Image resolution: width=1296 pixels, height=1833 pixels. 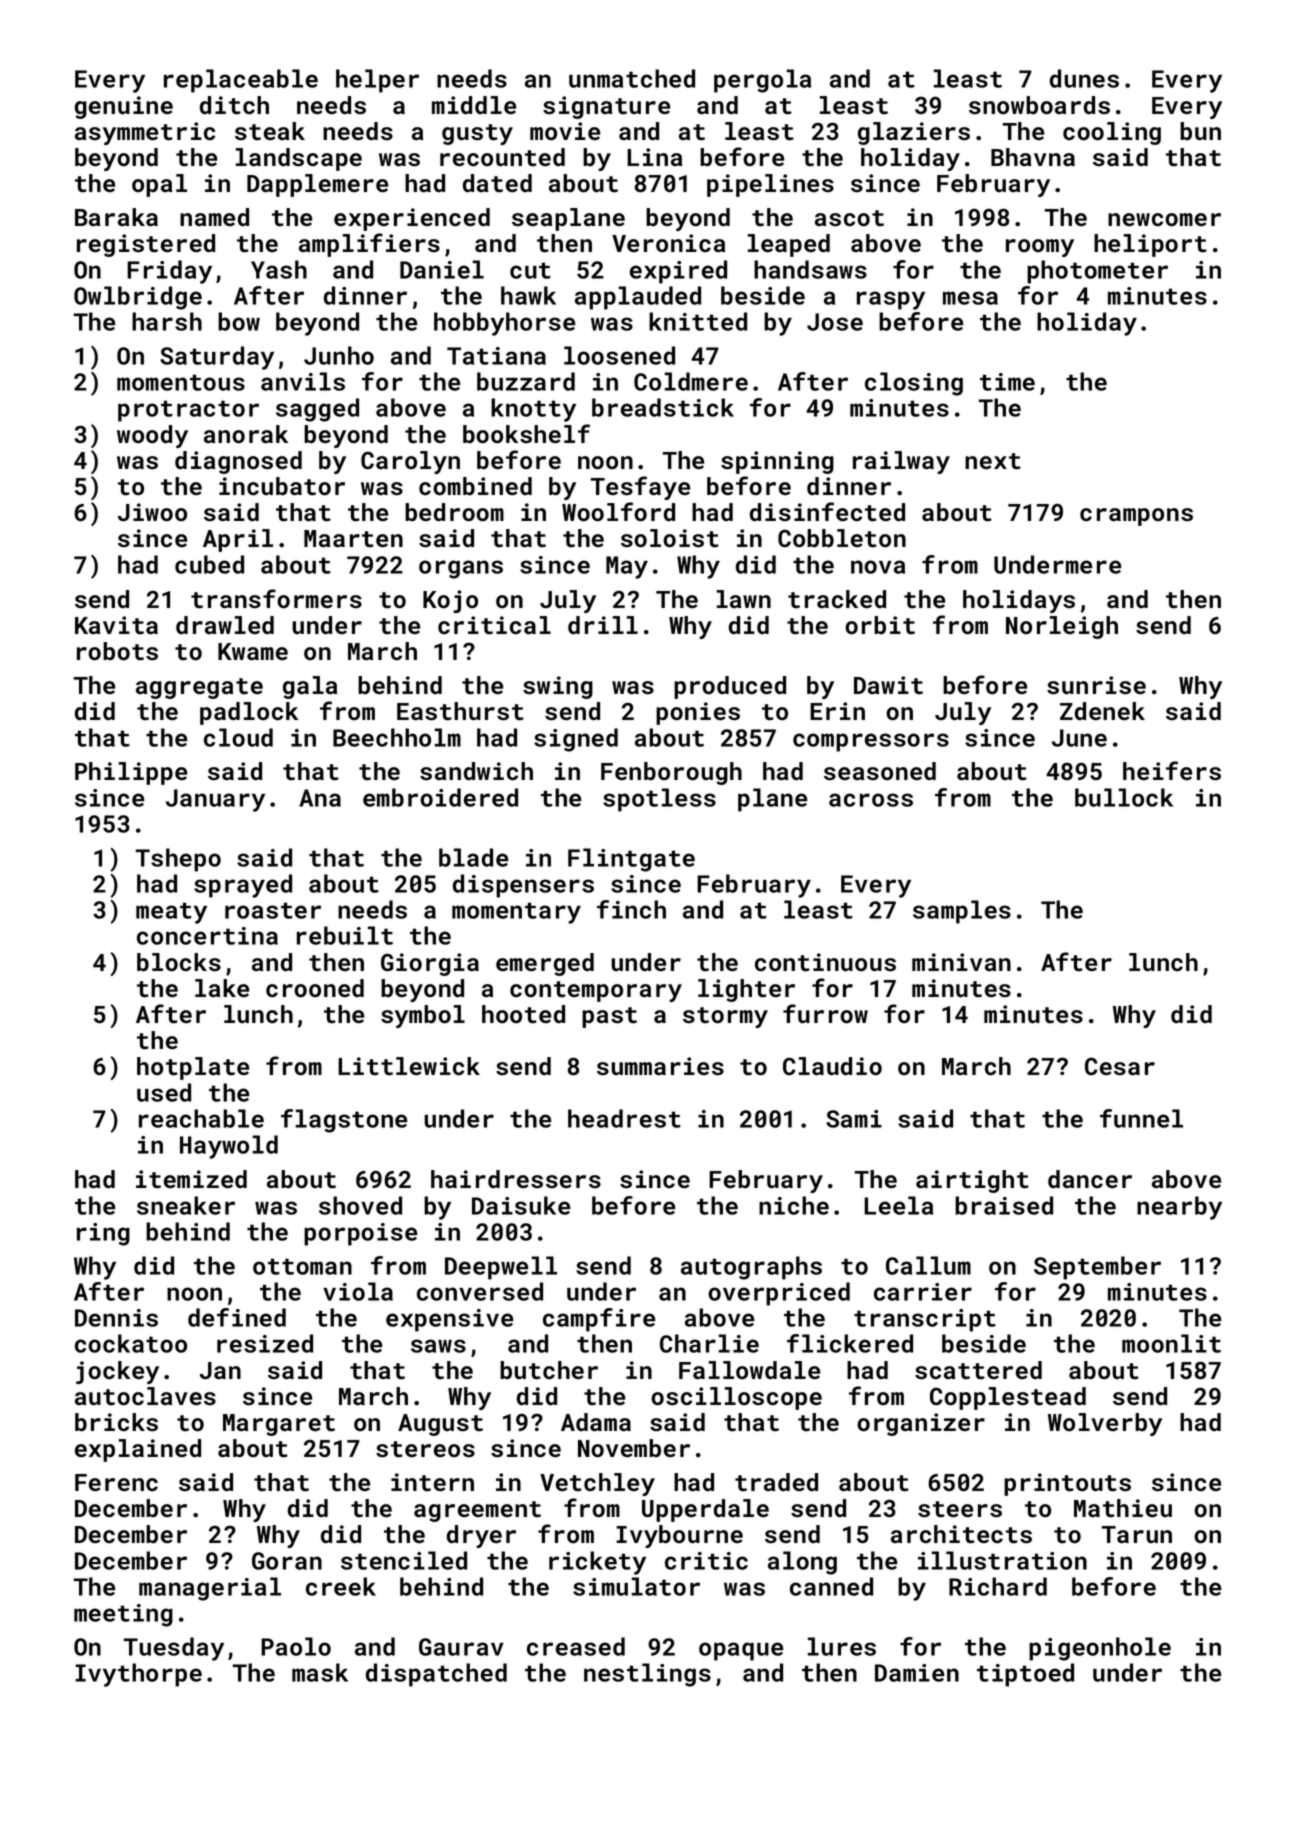 I want to click on Dennis, so click(x=116, y=1318).
